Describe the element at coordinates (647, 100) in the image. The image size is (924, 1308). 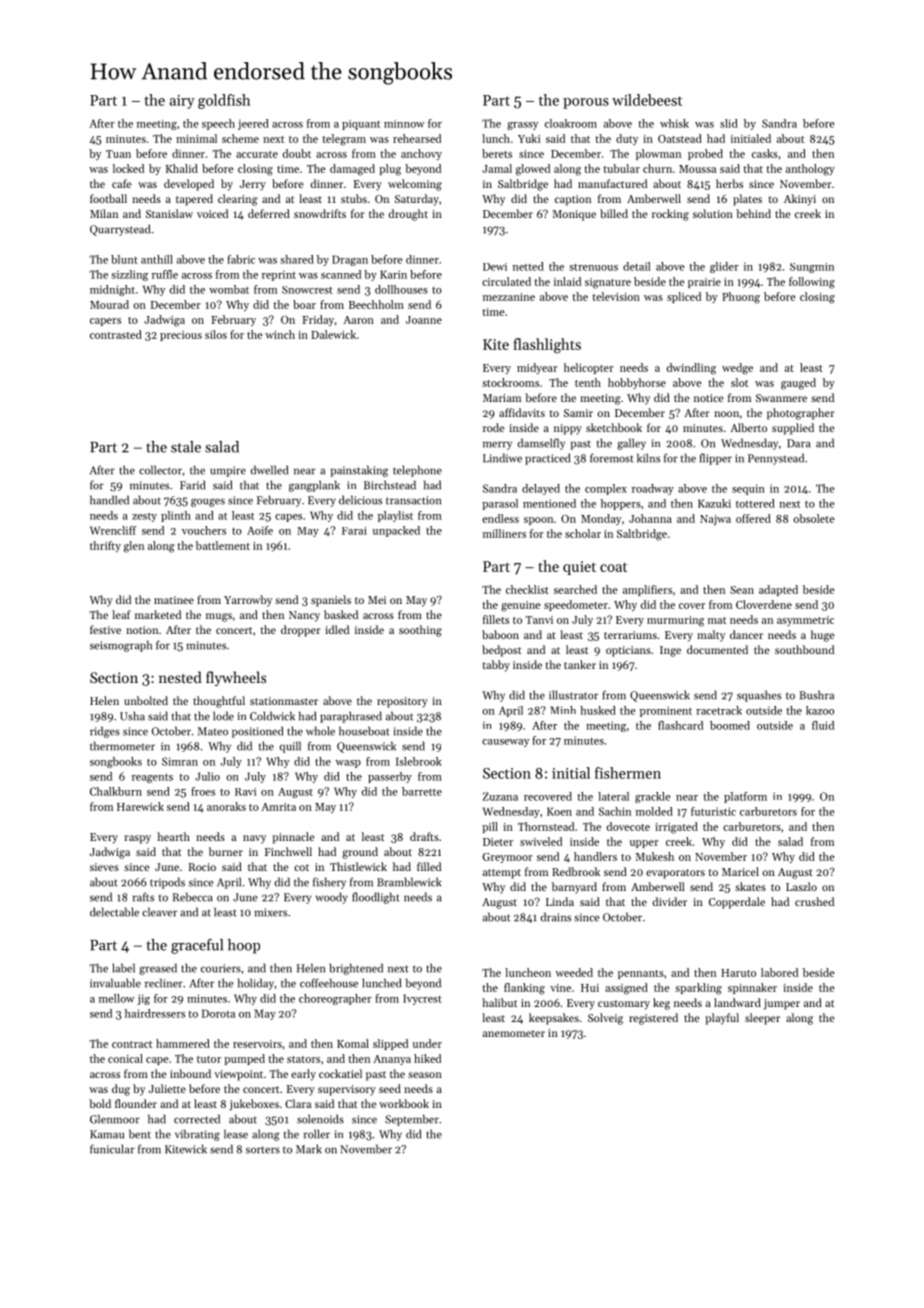
I see `wildebeest` at that location.
